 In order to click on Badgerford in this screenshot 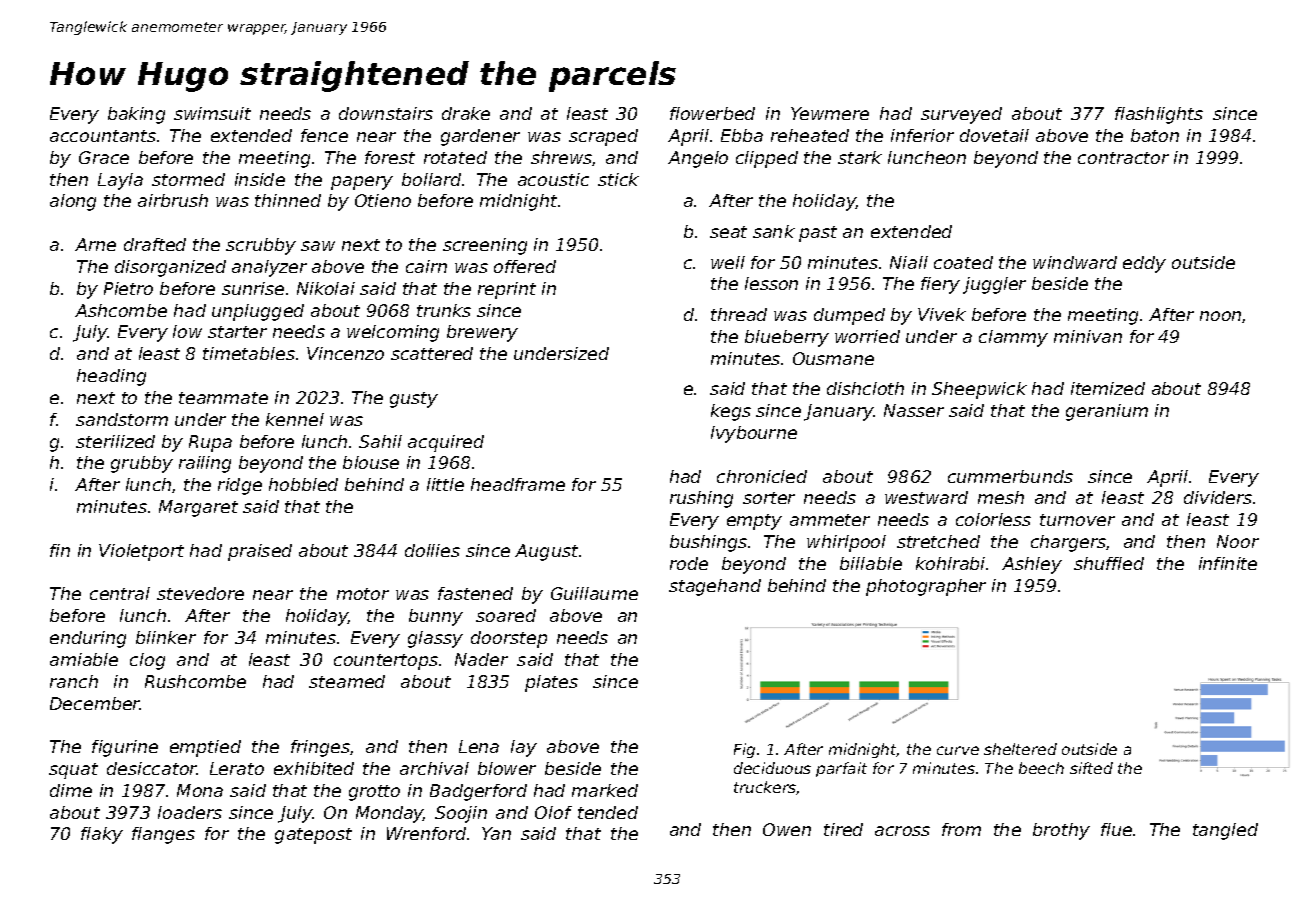, I will do `click(478, 792)`.
